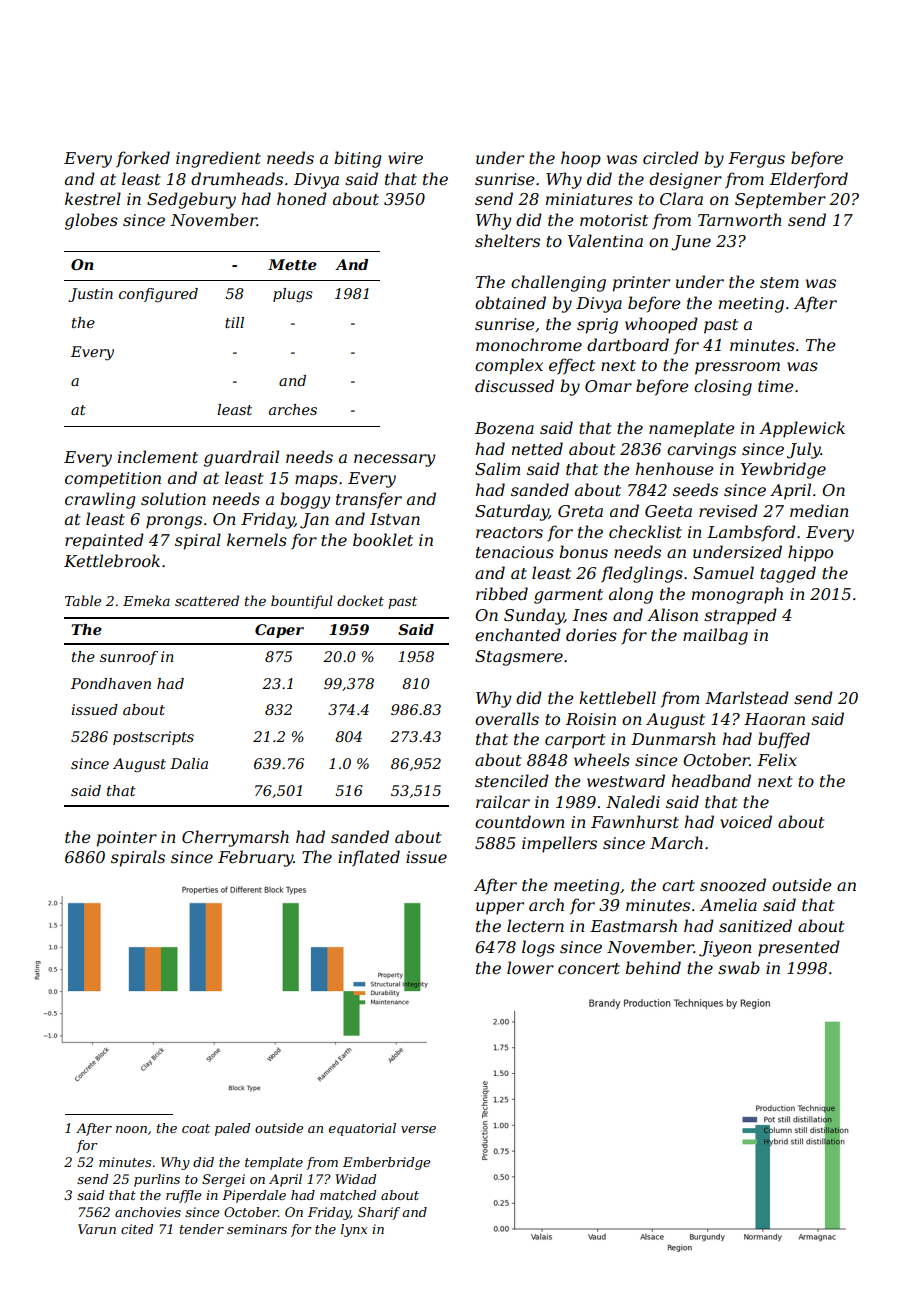  Describe the element at coordinates (148, 1212) in the screenshot. I see `anchovies` at that location.
